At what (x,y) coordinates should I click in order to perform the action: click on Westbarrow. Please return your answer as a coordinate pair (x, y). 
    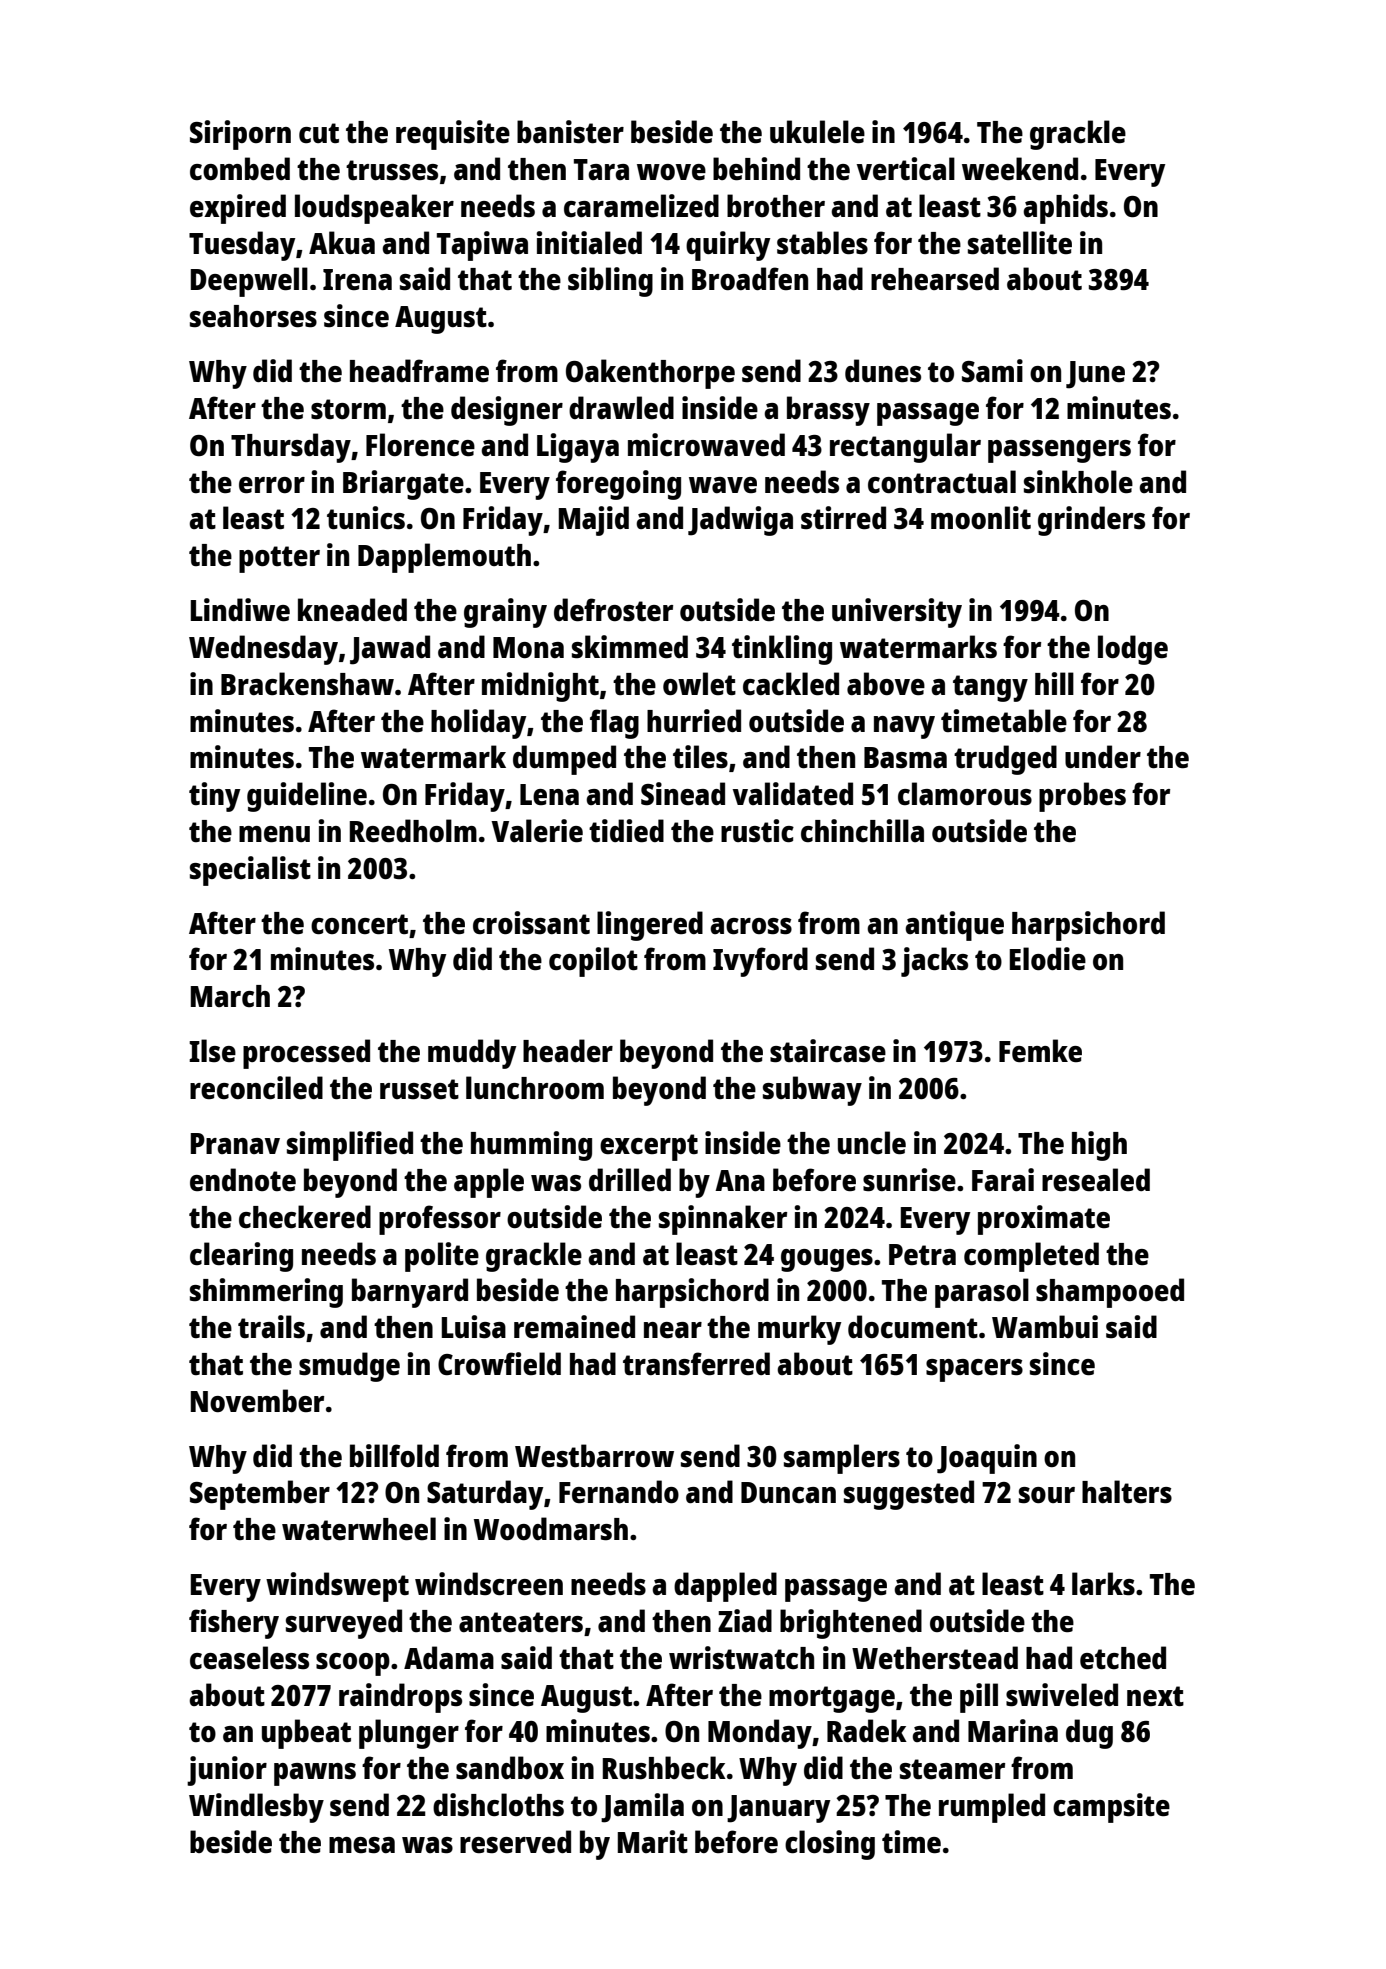
    Looking at the image, I should click on (594, 1455).
